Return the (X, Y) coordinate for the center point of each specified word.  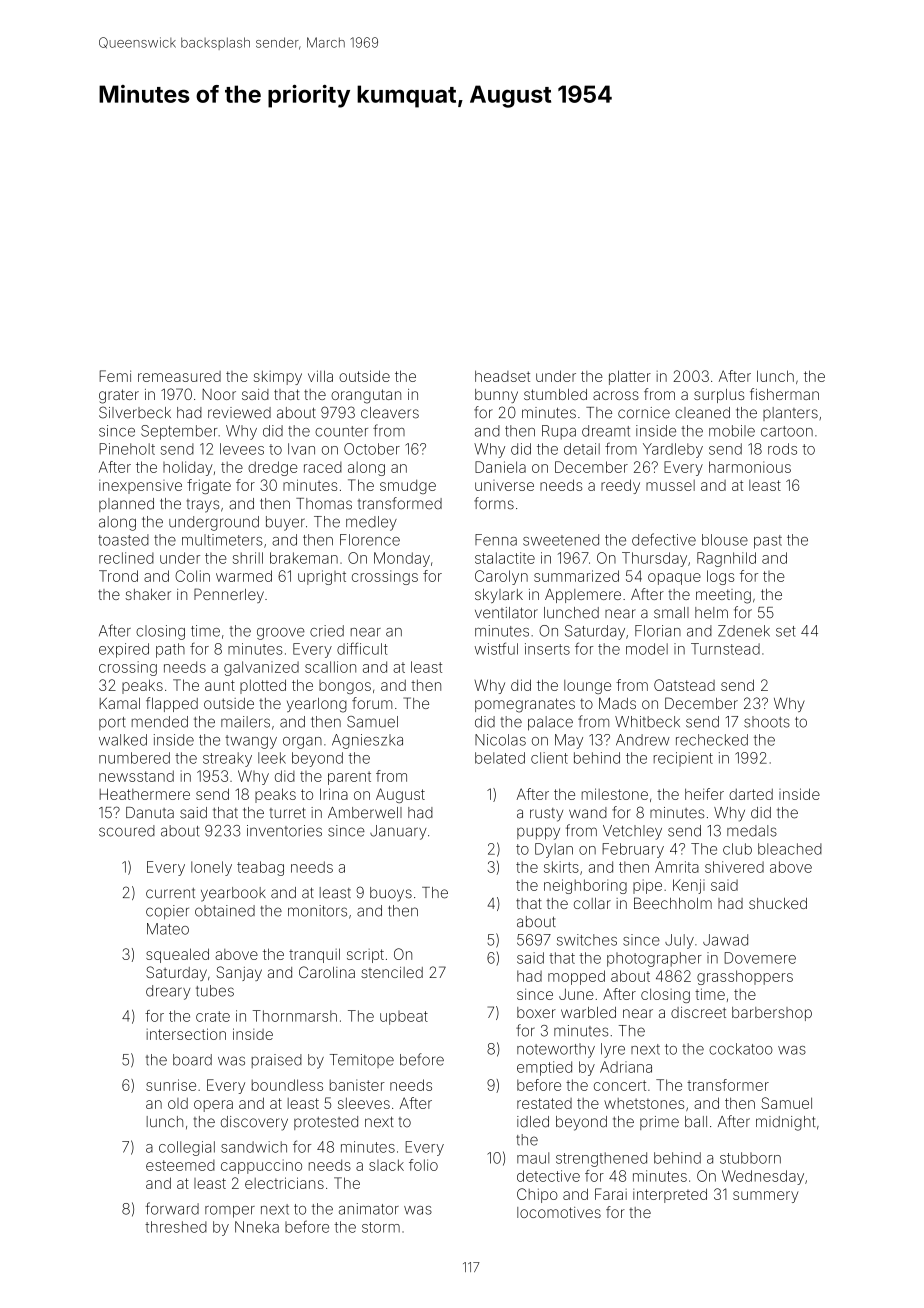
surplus (719, 396)
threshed (176, 1227)
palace (550, 723)
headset (502, 376)
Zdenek (744, 631)
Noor (219, 394)
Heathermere (145, 794)
